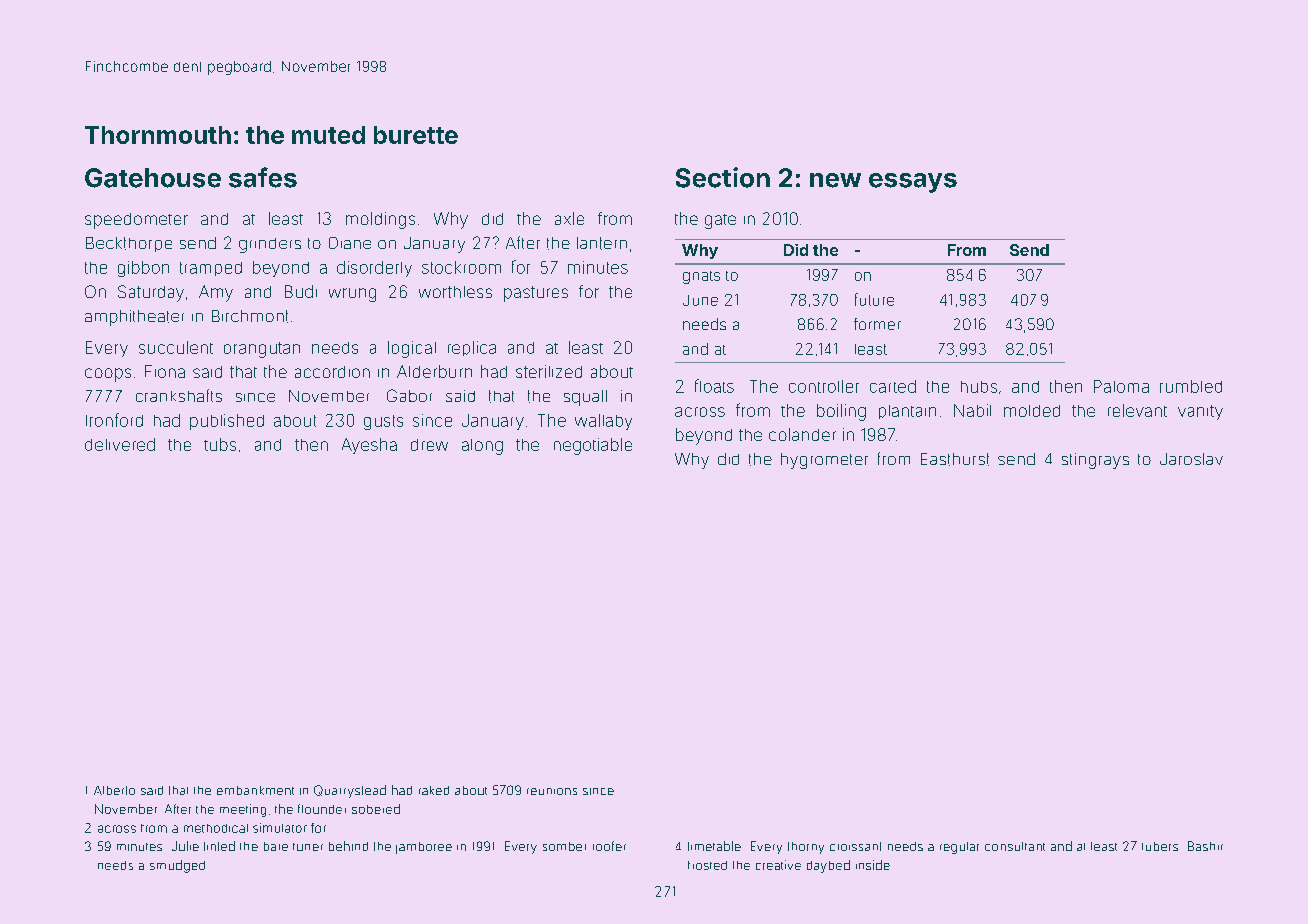 This screenshot has width=1308, height=924. I want to click on essays, so click(913, 183).
